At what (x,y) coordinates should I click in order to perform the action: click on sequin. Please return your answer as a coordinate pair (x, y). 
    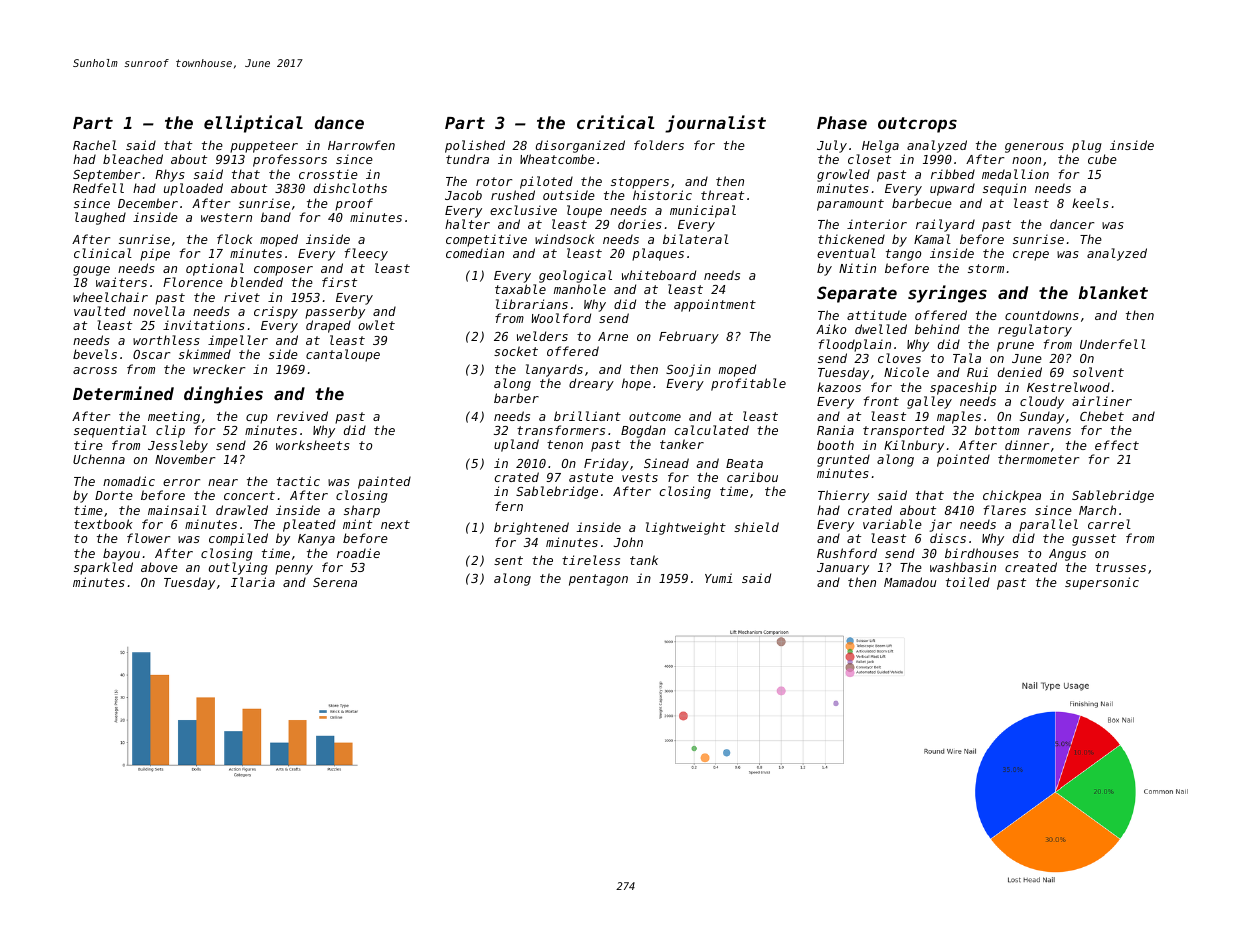
    Looking at the image, I should click on (1004, 189).
